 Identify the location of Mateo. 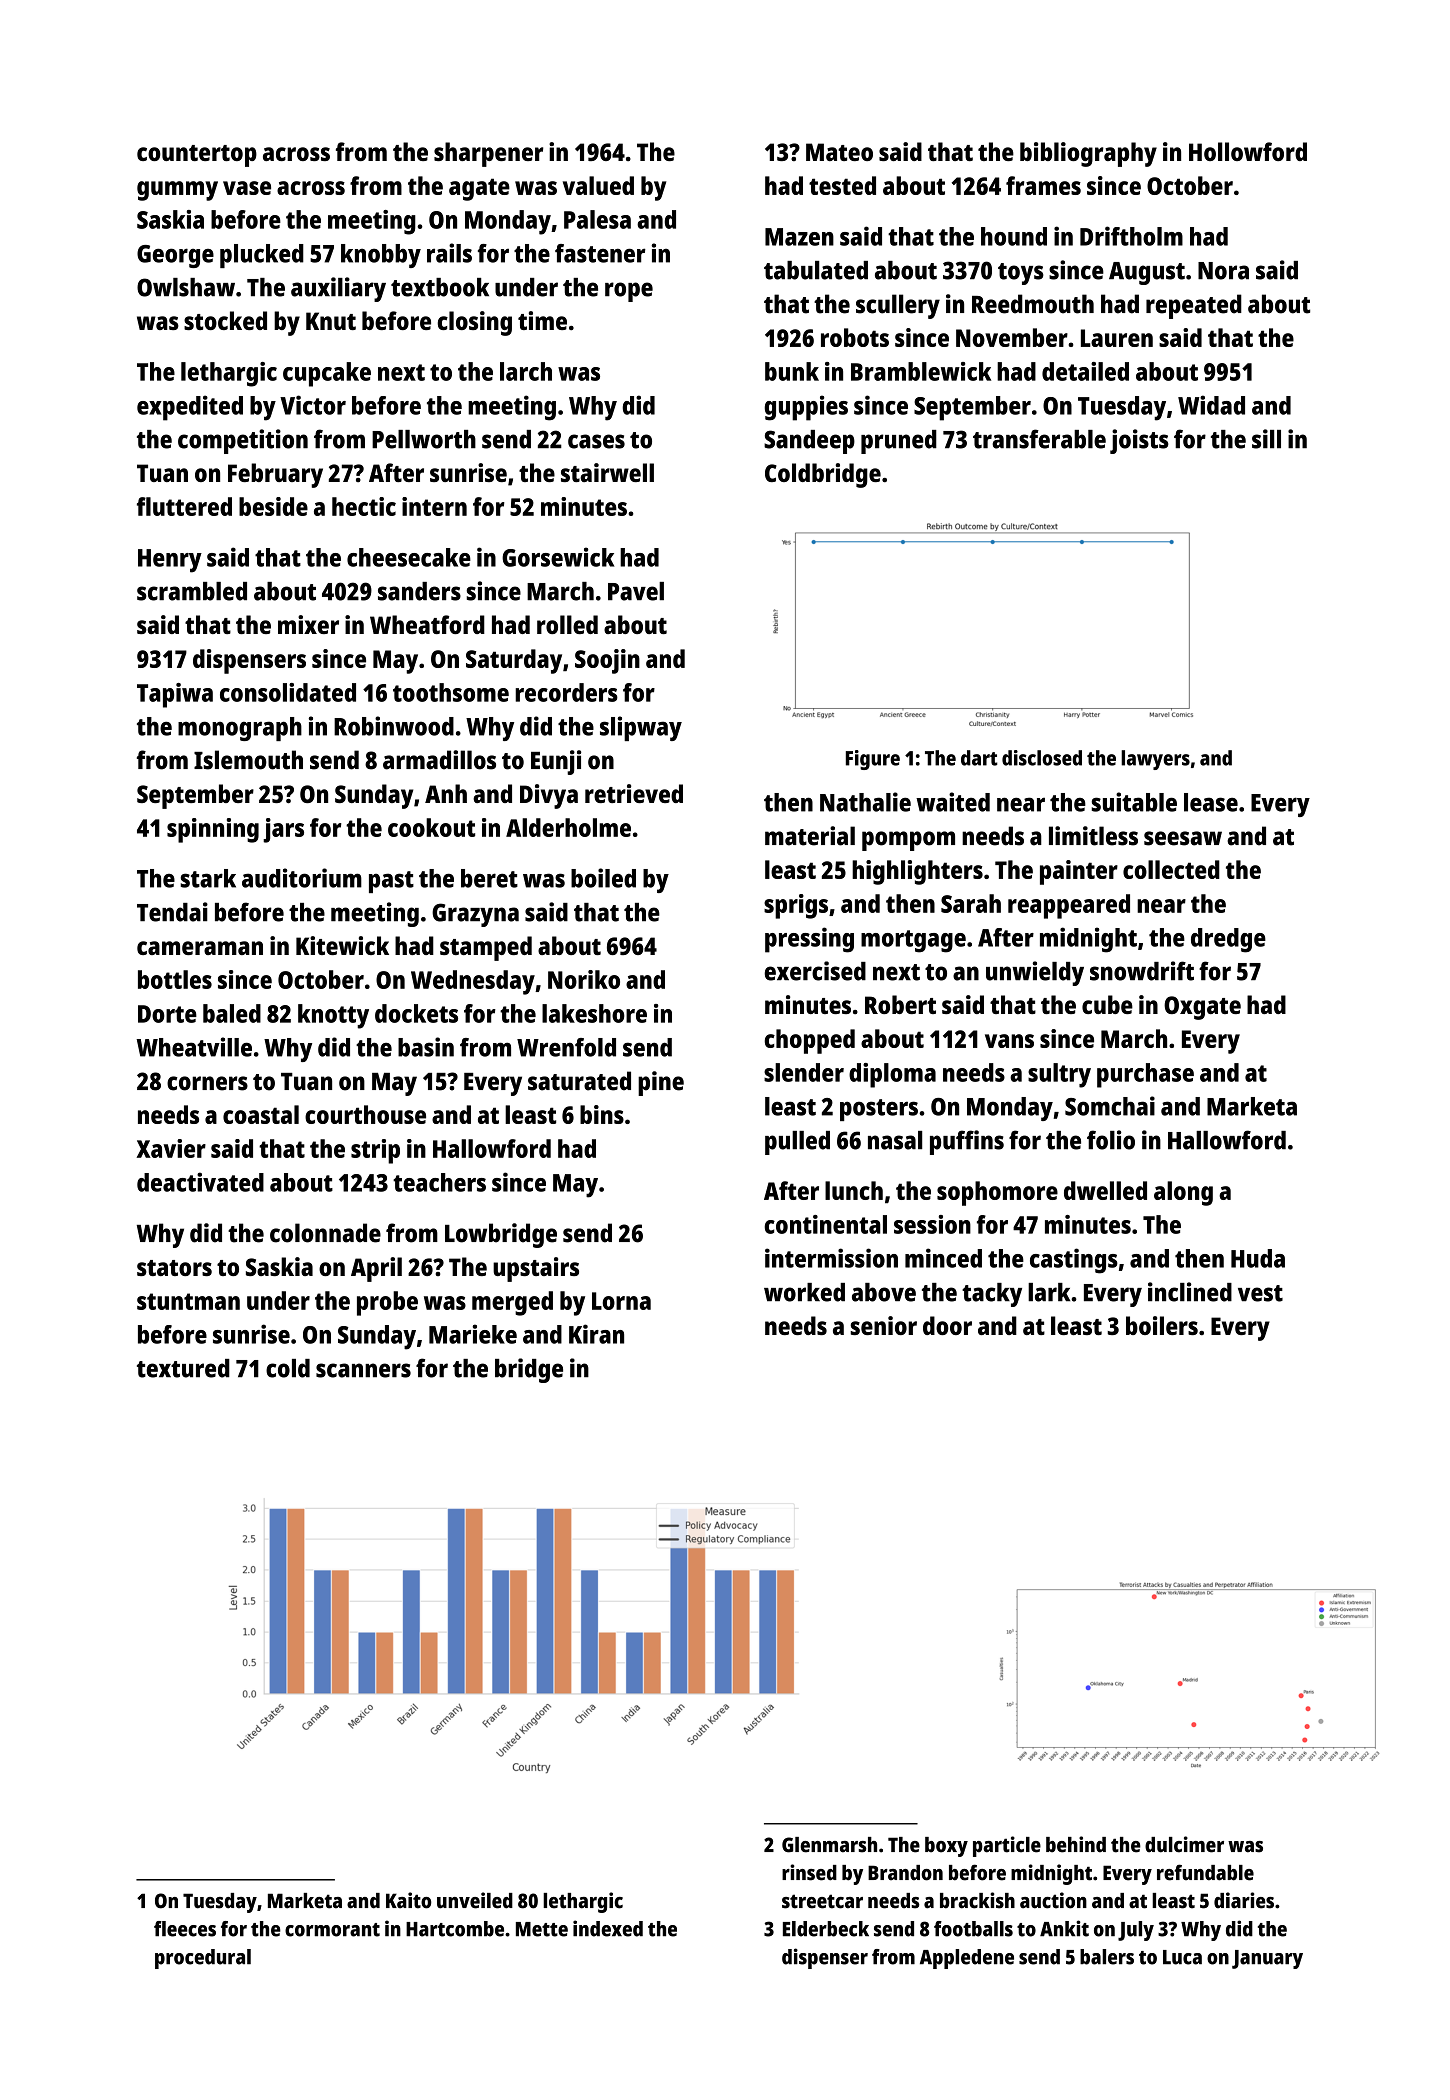
(839, 152).
